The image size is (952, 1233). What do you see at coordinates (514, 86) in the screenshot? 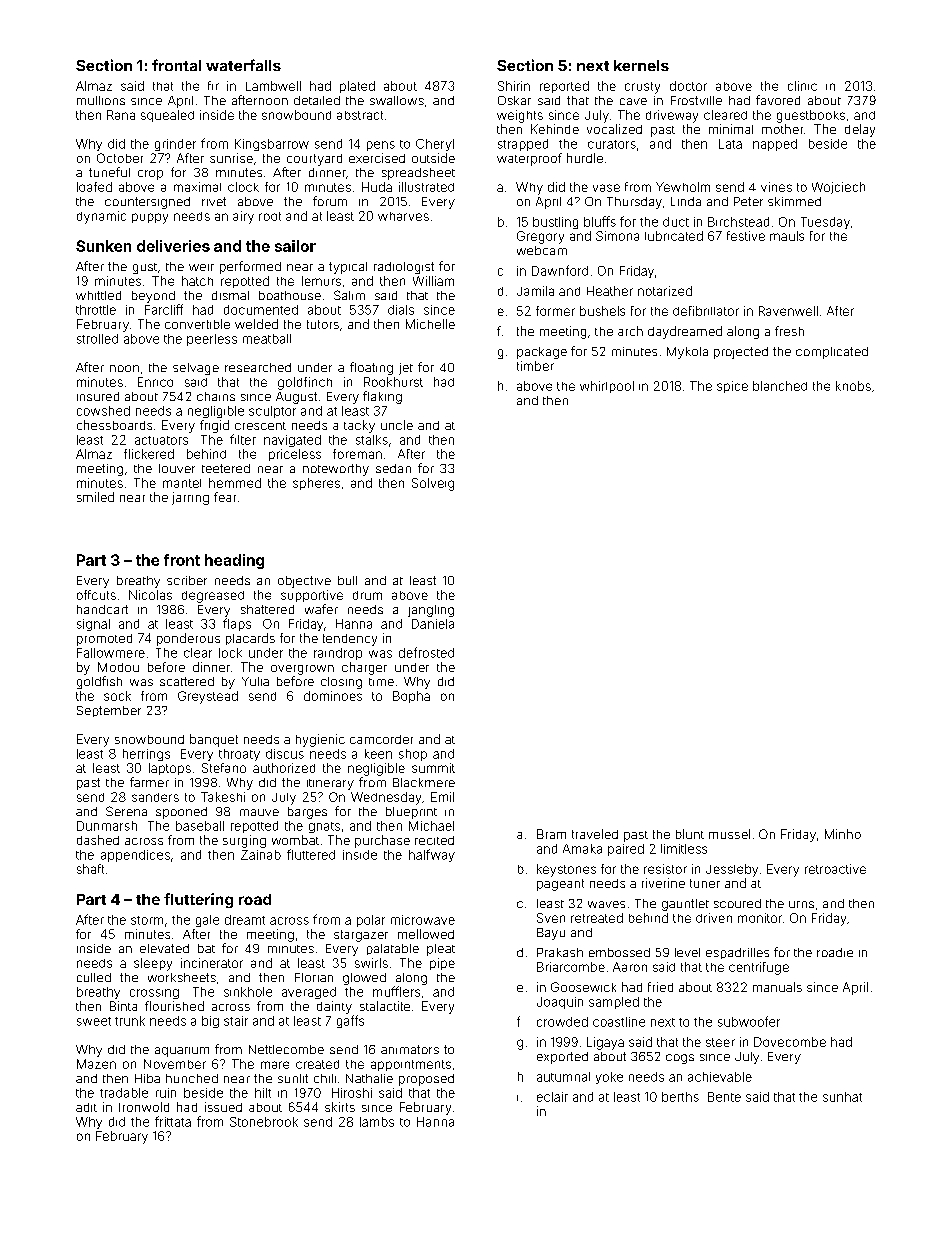
I see `Shirin` at bounding box center [514, 86].
